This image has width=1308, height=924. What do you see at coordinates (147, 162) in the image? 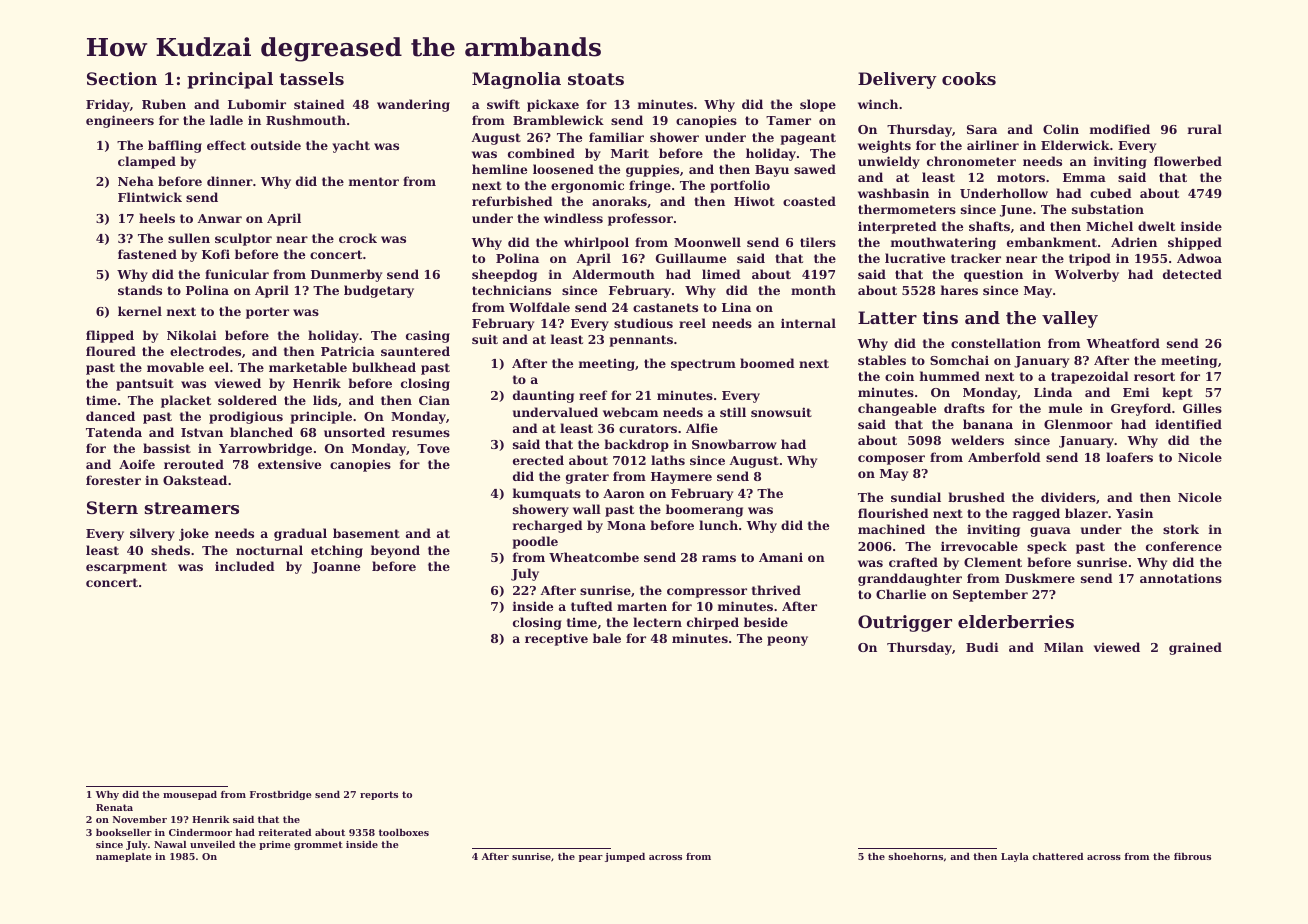
I see `clamped` at bounding box center [147, 162].
